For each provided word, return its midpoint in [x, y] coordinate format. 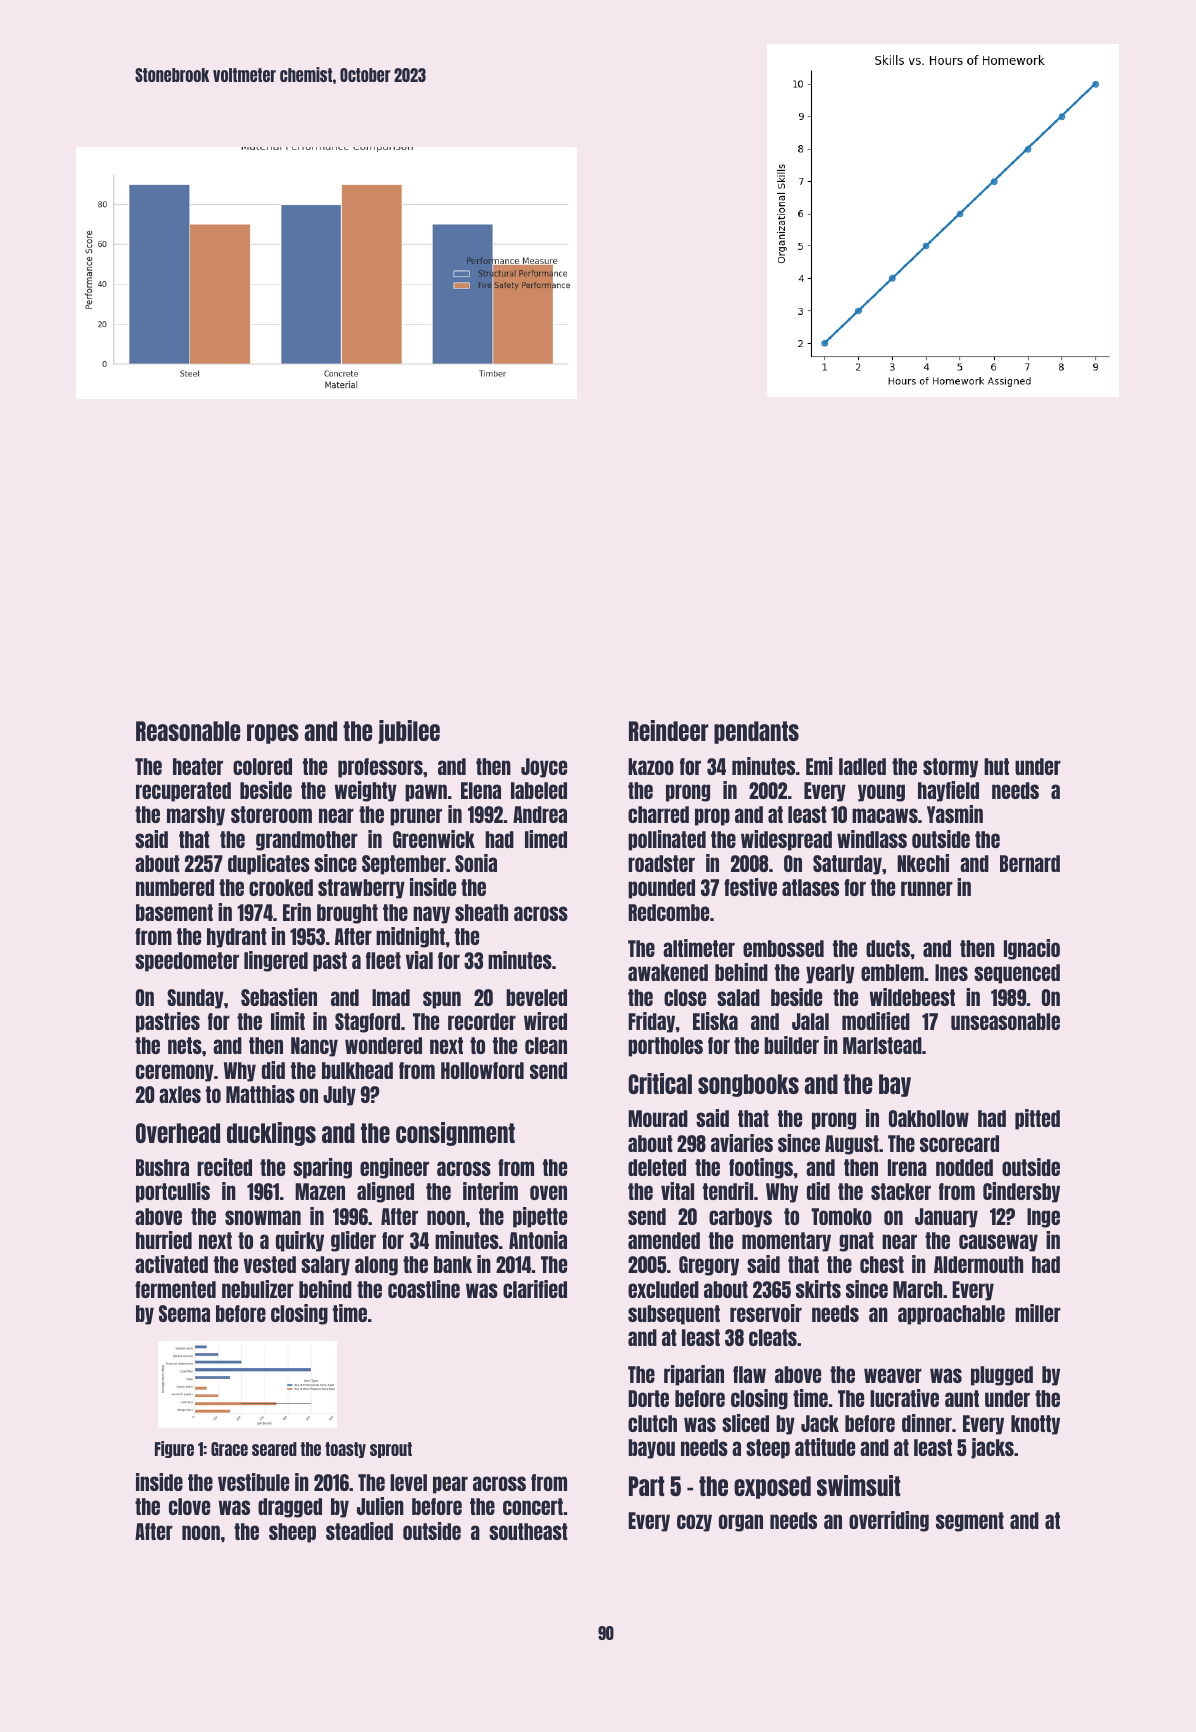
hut [996, 766]
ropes [273, 734]
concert [533, 1506]
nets [185, 1045]
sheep [292, 1533]
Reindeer [668, 730]
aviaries [742, 1143]
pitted [1037, 1119]
